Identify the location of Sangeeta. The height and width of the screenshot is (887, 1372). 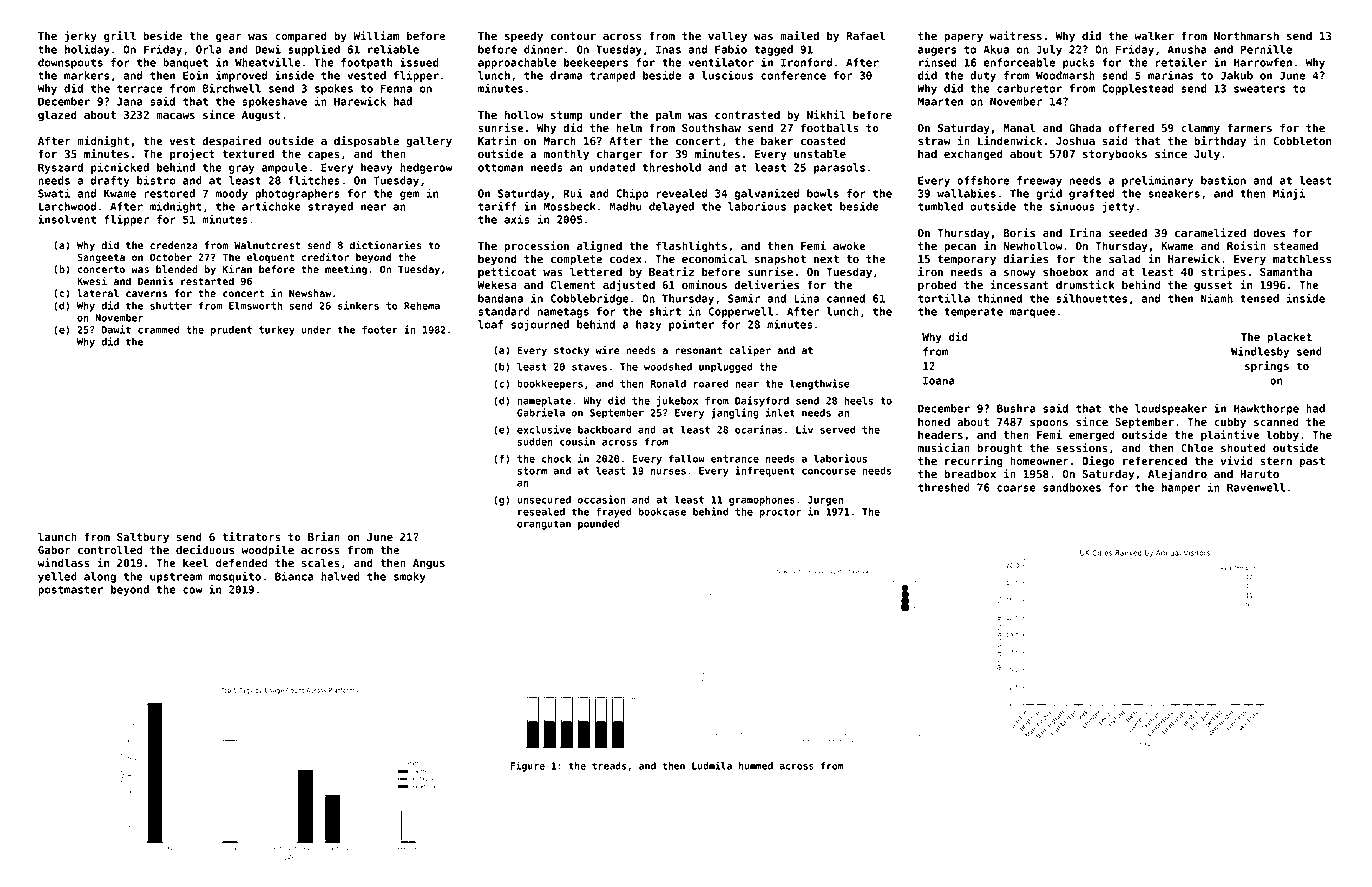
(101, 258).
